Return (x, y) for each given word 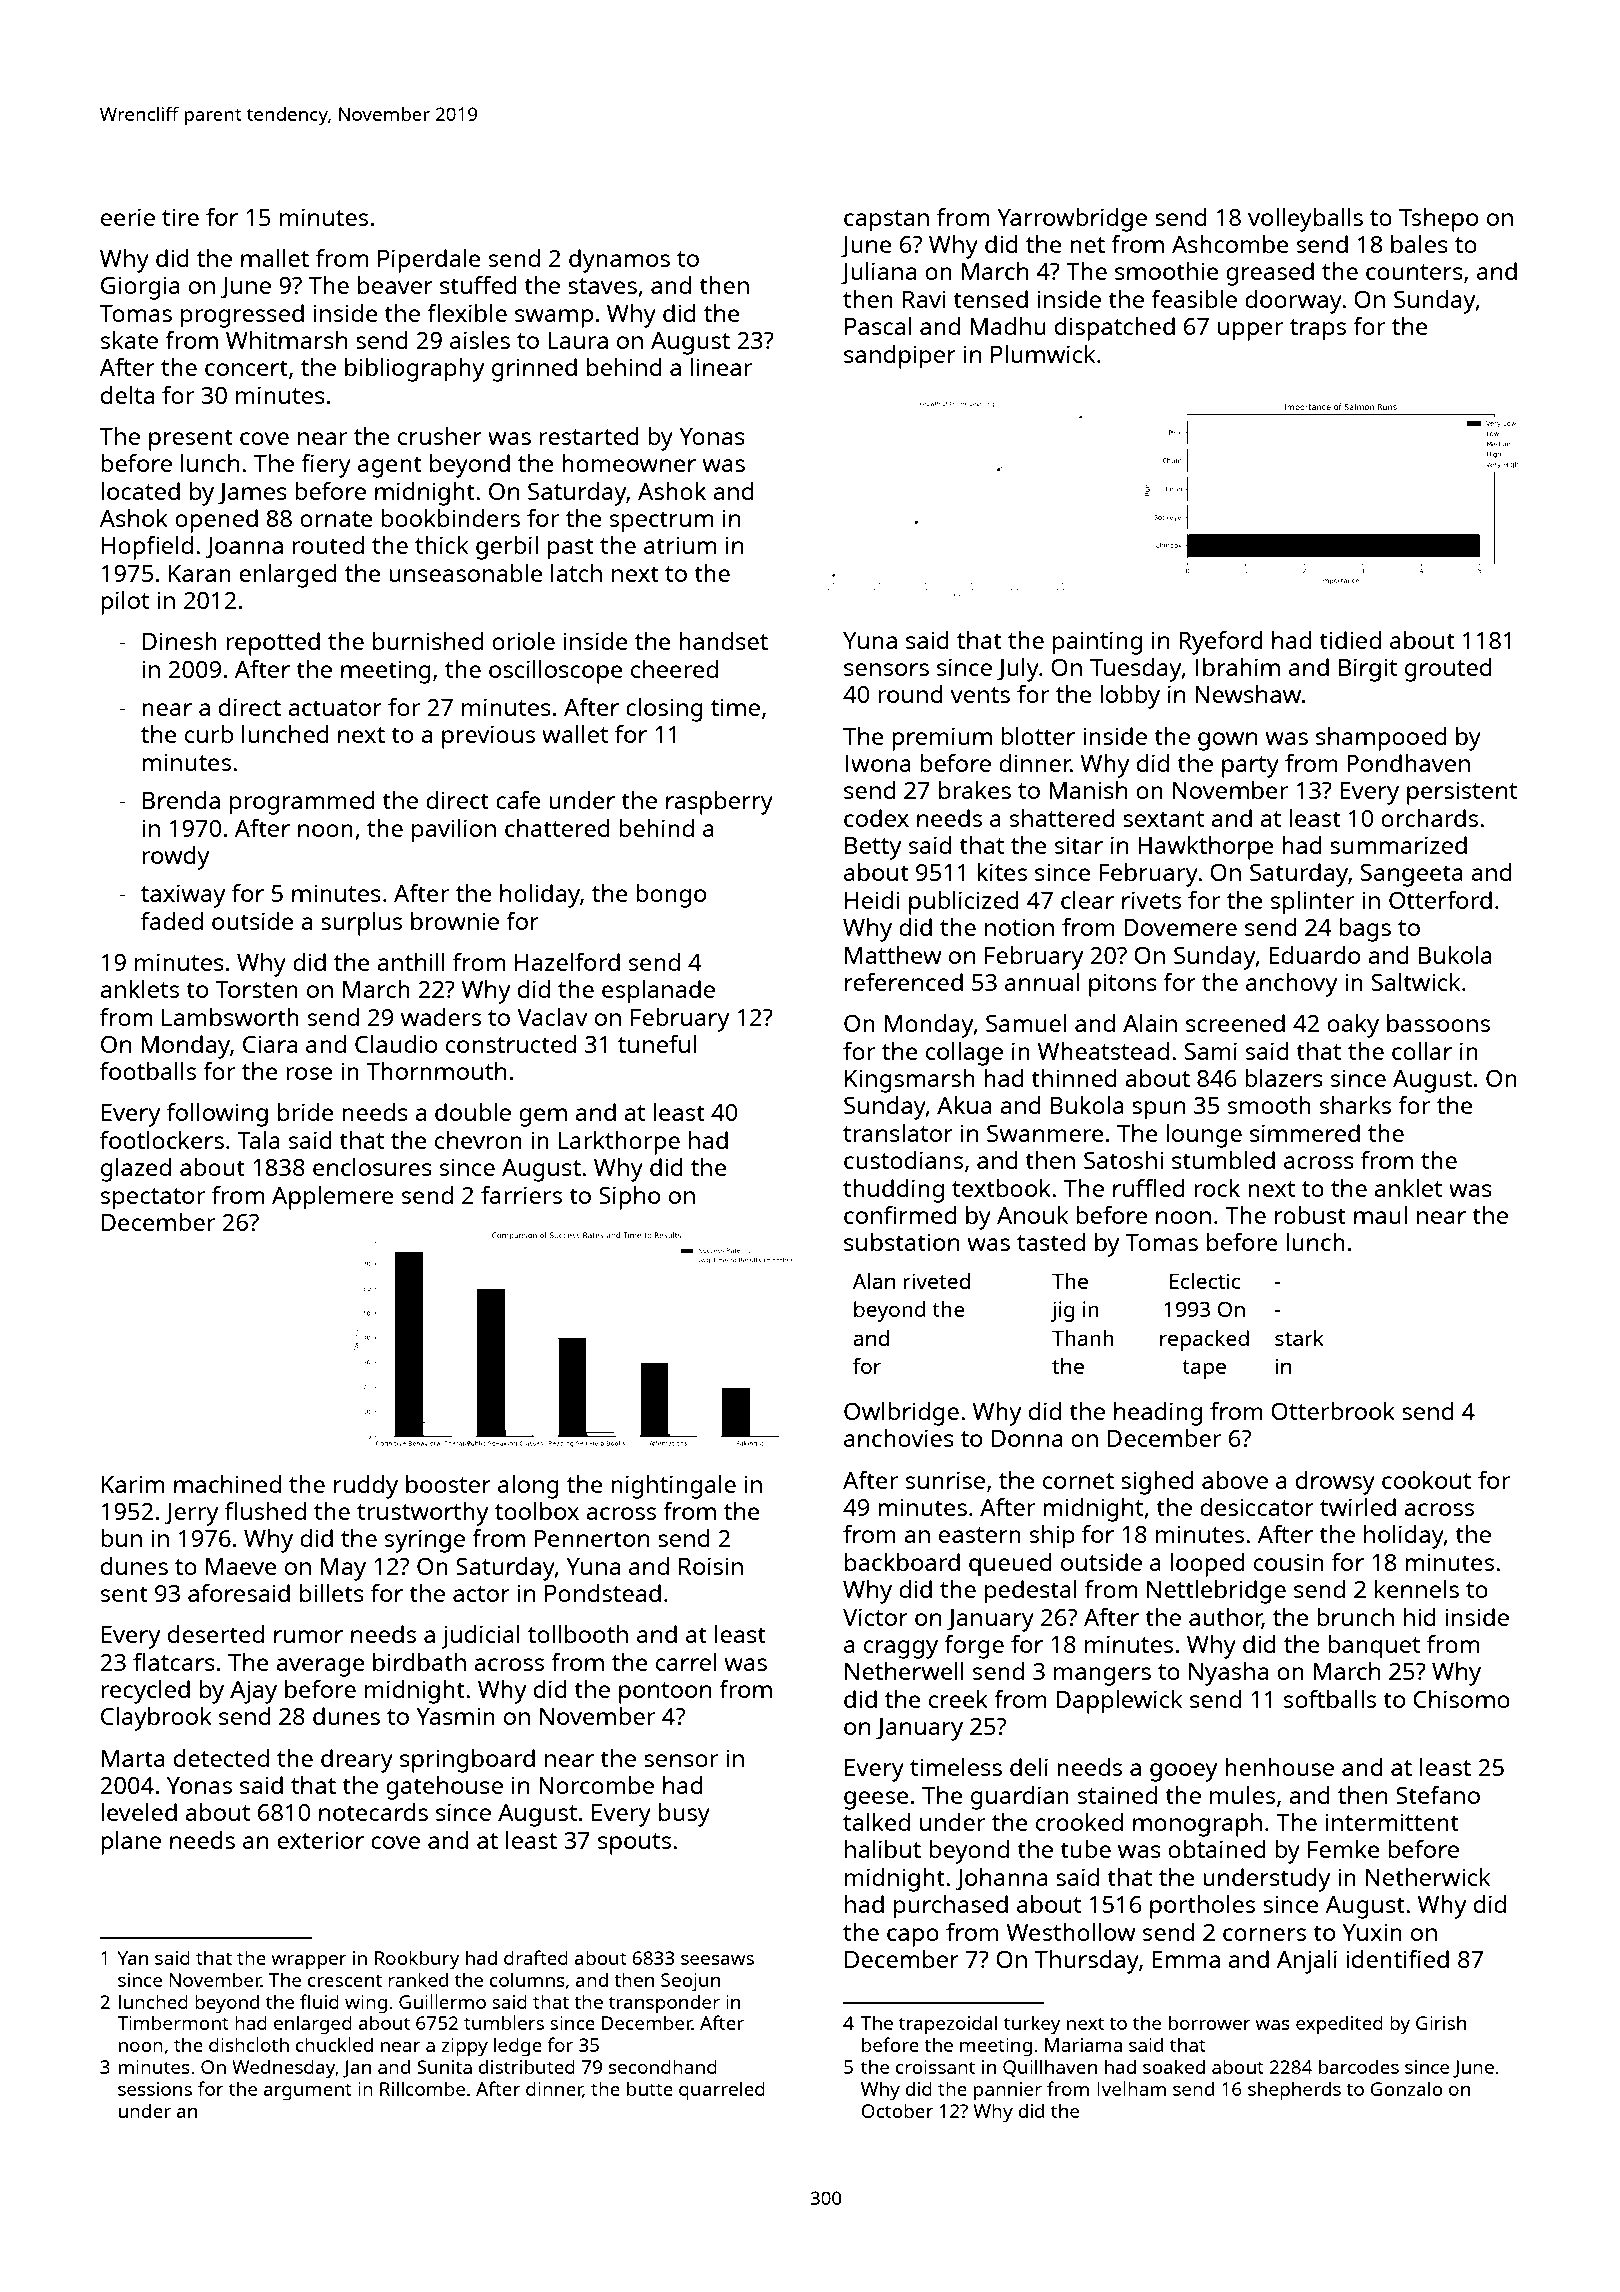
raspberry (719, 803)
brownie (455, 921)
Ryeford (1221, 643)
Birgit (1368, 670)
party (1250, 767)
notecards (373, 1812)
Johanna (1001, 1879)
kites (1002, 872)
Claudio (396, 1044)
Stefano (1438, 1795)
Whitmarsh (286, 340)
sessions (155, 2089)
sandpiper (900, 357)
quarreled (722, 2091)
